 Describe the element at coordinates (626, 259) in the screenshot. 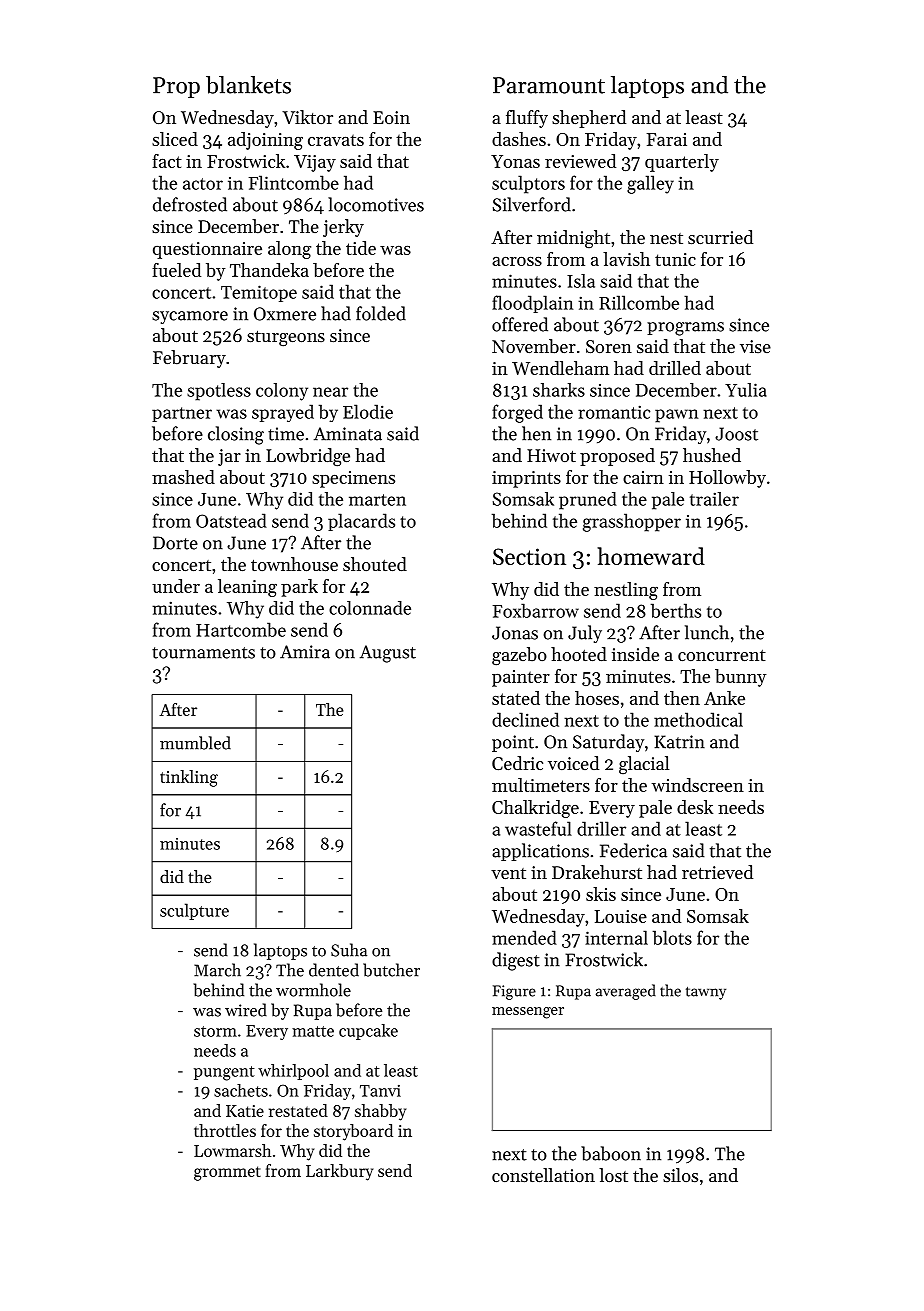

I see `lavish` at that location.
